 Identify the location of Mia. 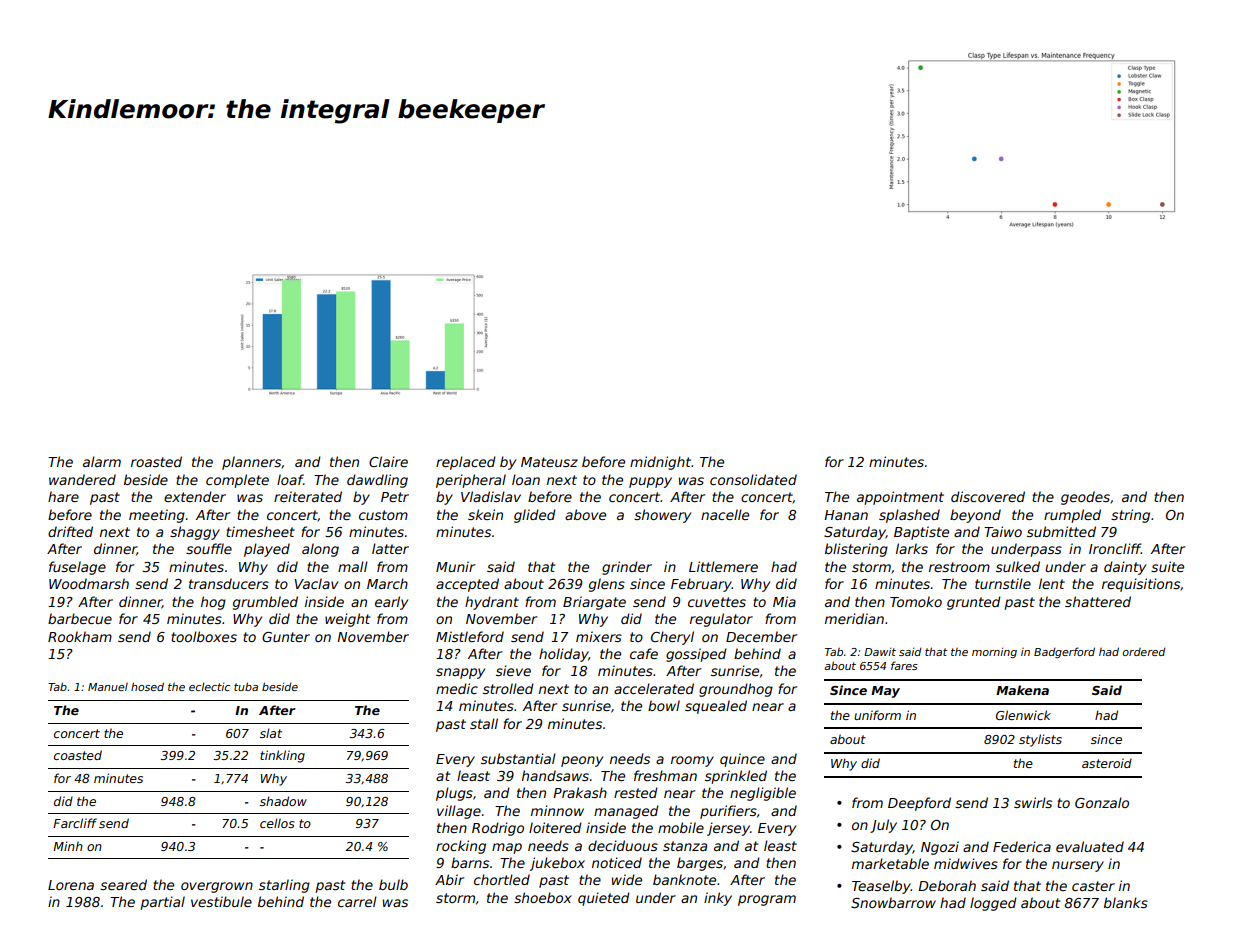
(784, 601).
